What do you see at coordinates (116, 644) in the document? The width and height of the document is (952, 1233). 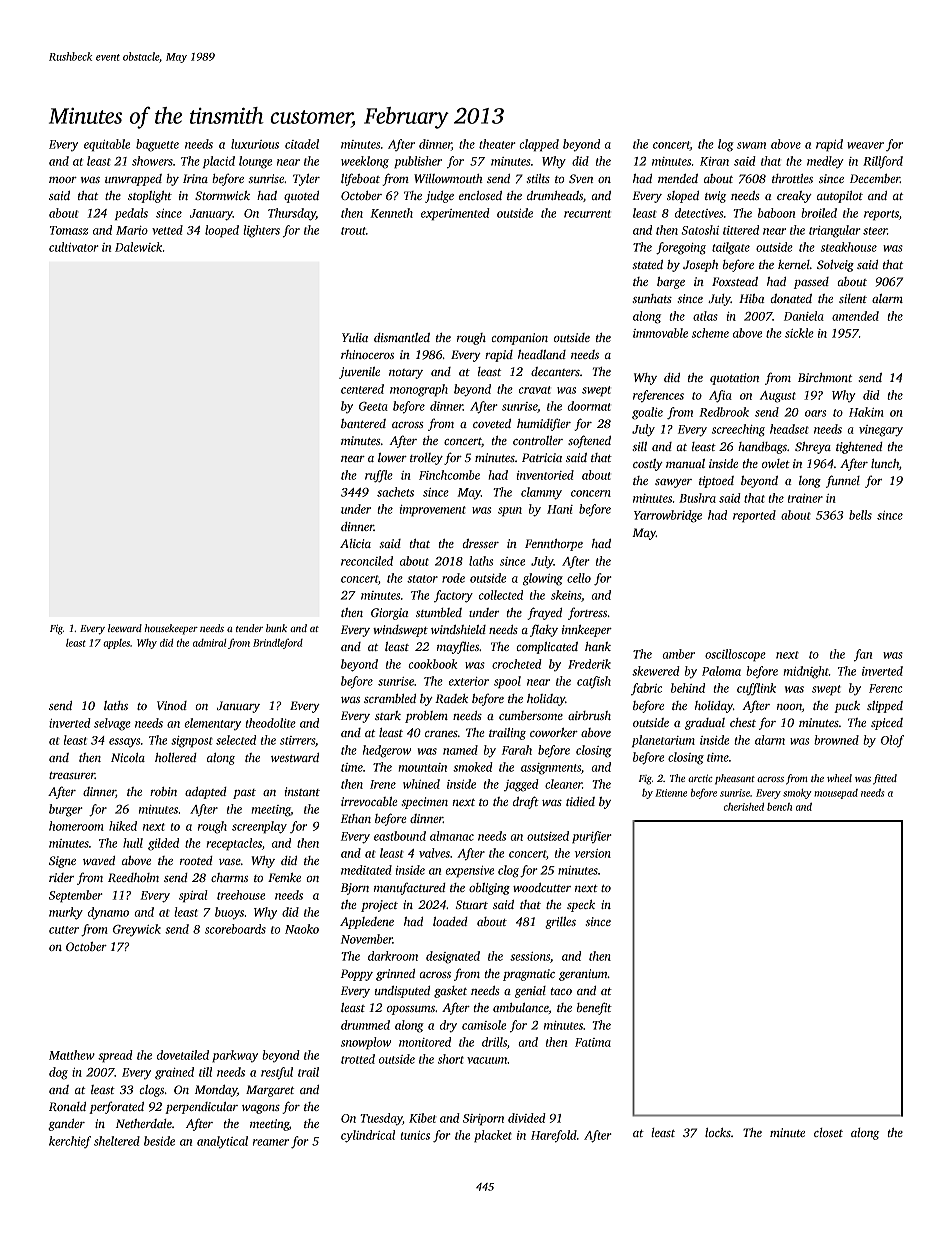 I see `apples` at bounding box center [116, 644].
